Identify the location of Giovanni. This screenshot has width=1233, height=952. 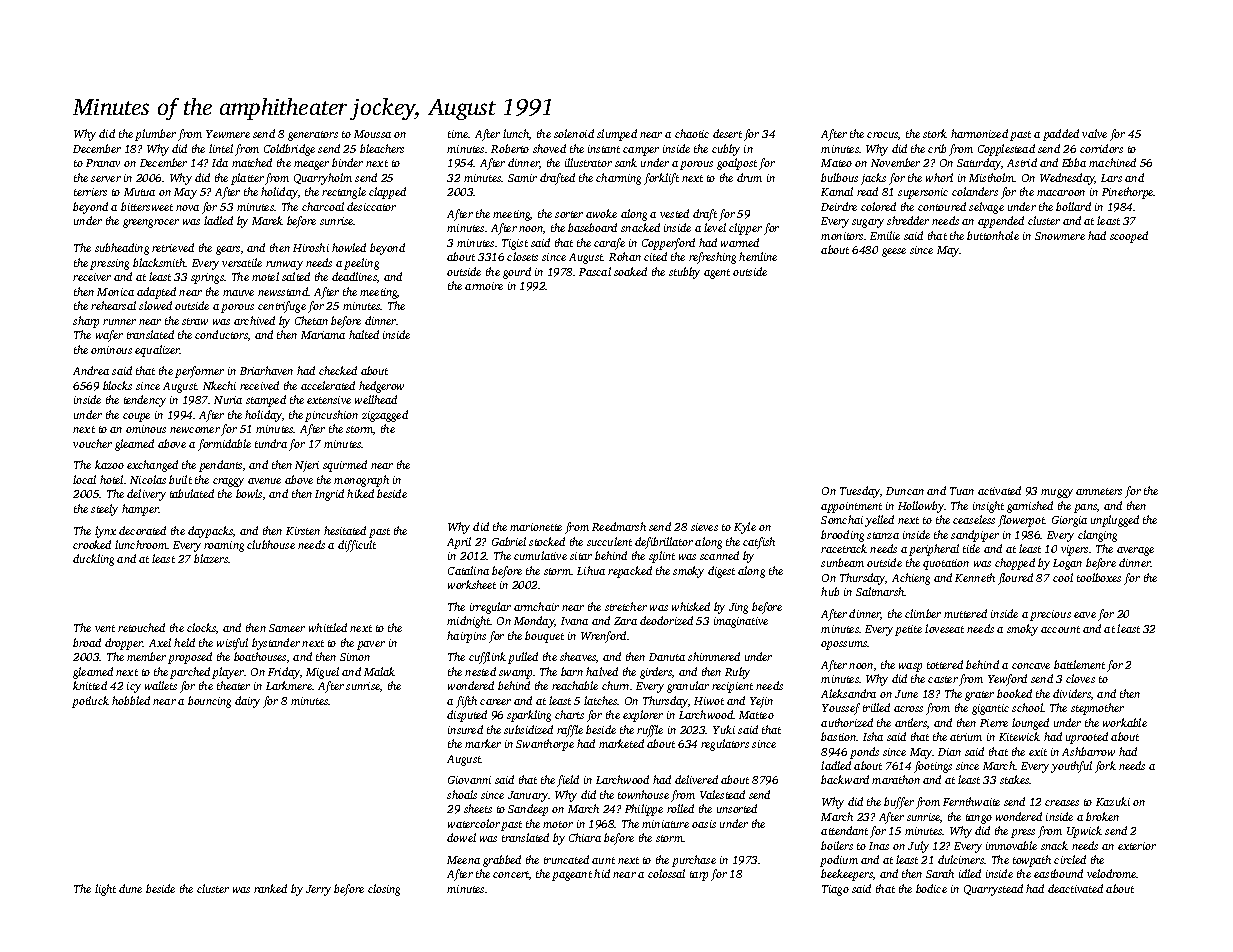
(469, 780).
